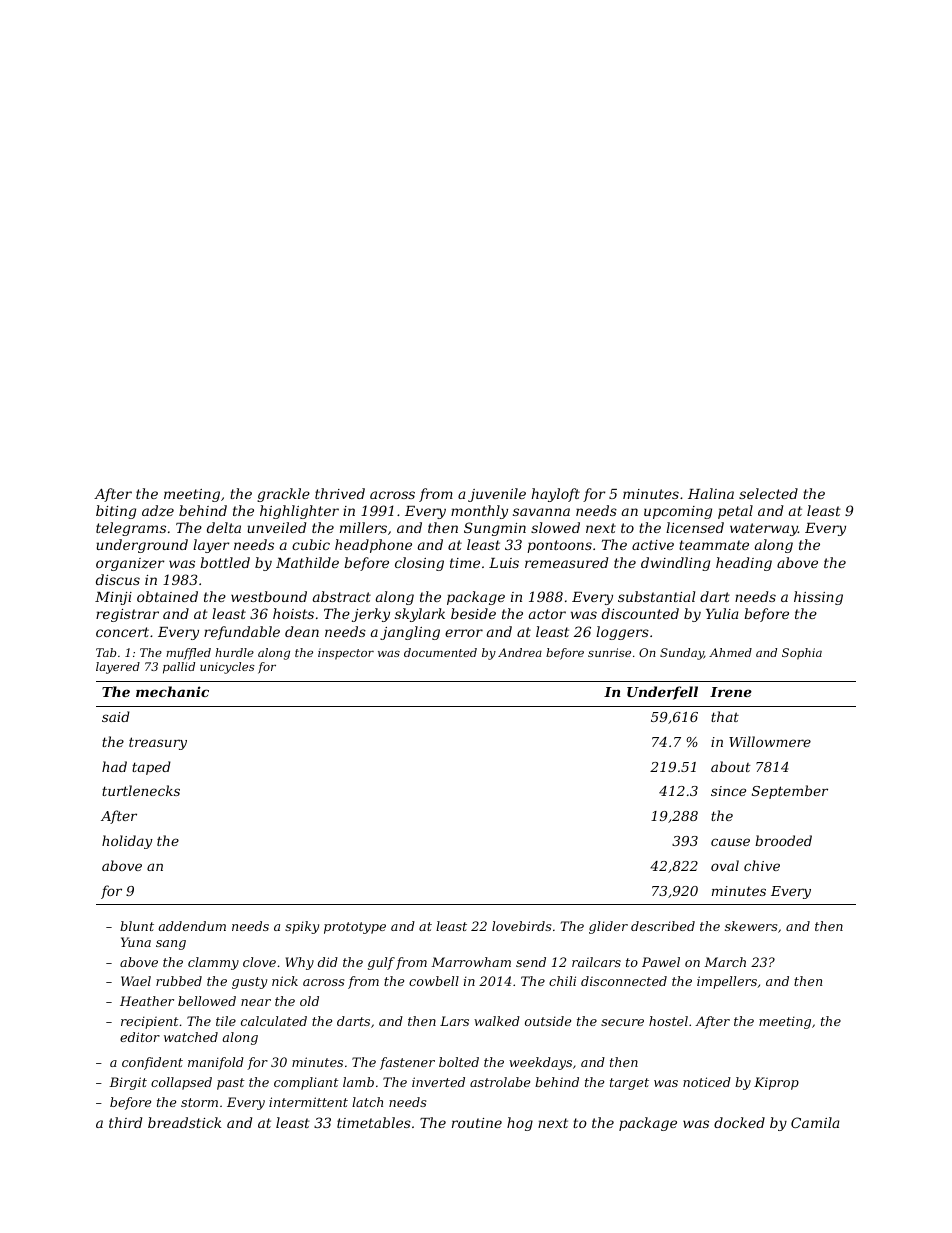  What do you see at coordinates (725, 865) in the page?
I see `oval` at bounding box center [725, 865].
